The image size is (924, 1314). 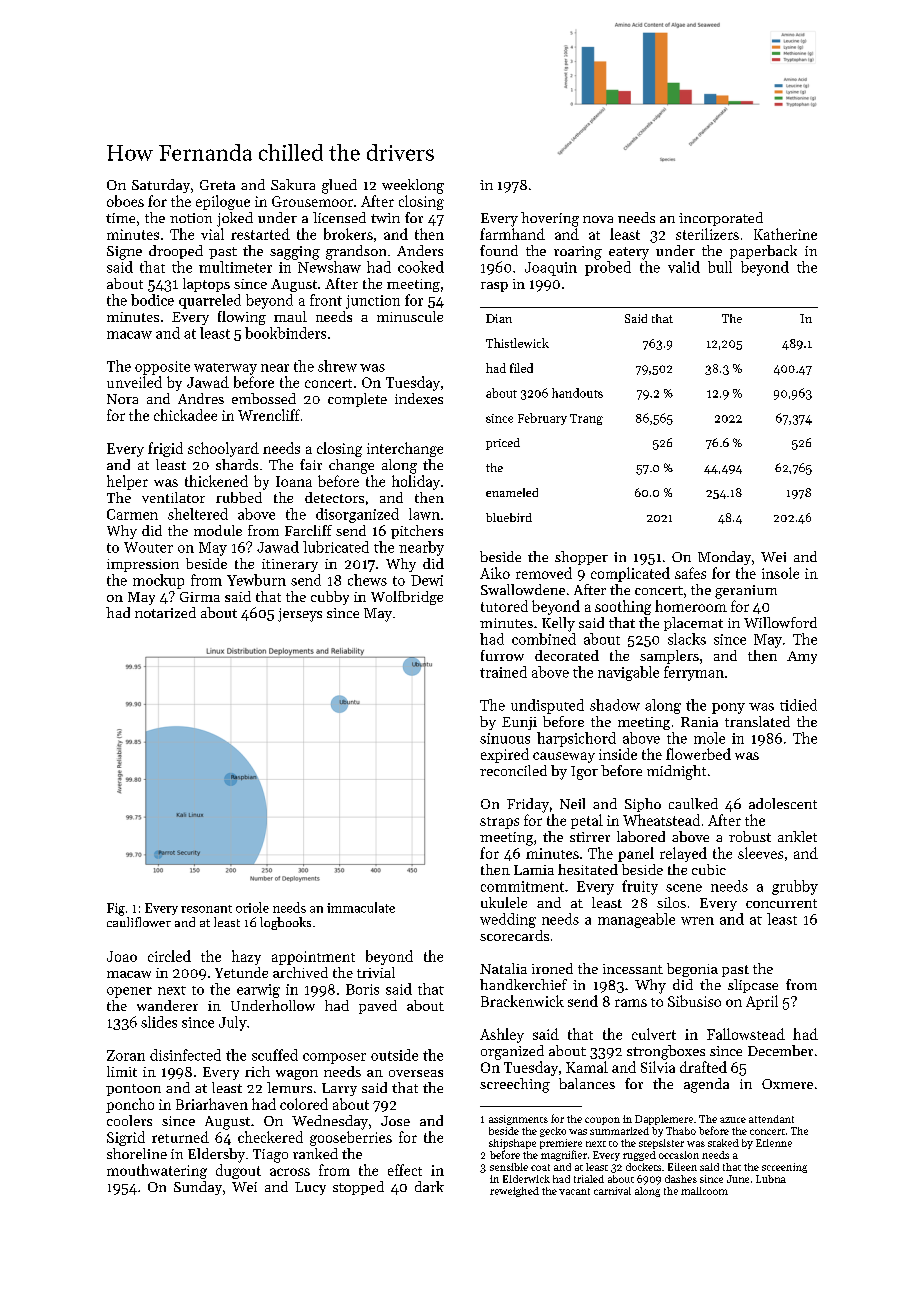 What do you see at coordinates (763, 252) in the document?
I see `paperback` at bounding box center [763, 252].
